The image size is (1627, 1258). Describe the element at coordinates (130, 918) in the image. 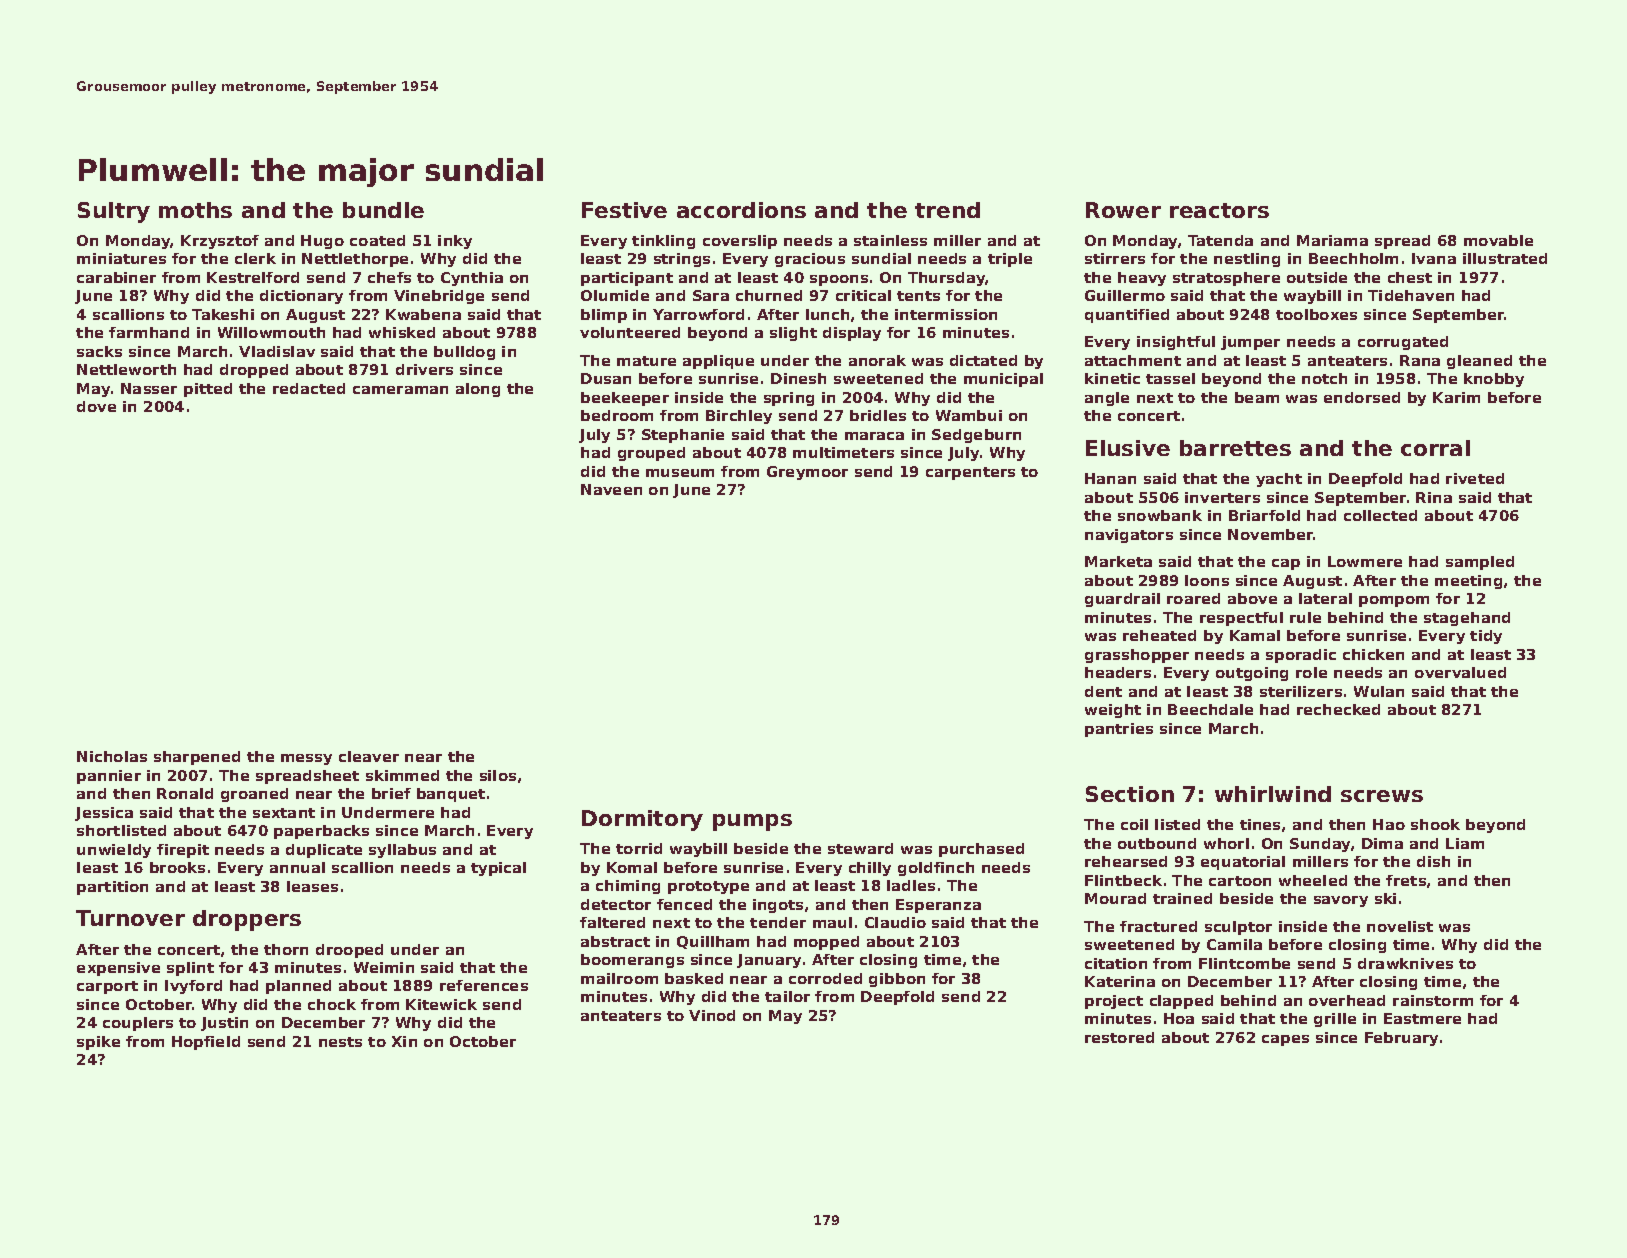

I see `Turnover` at that location.
